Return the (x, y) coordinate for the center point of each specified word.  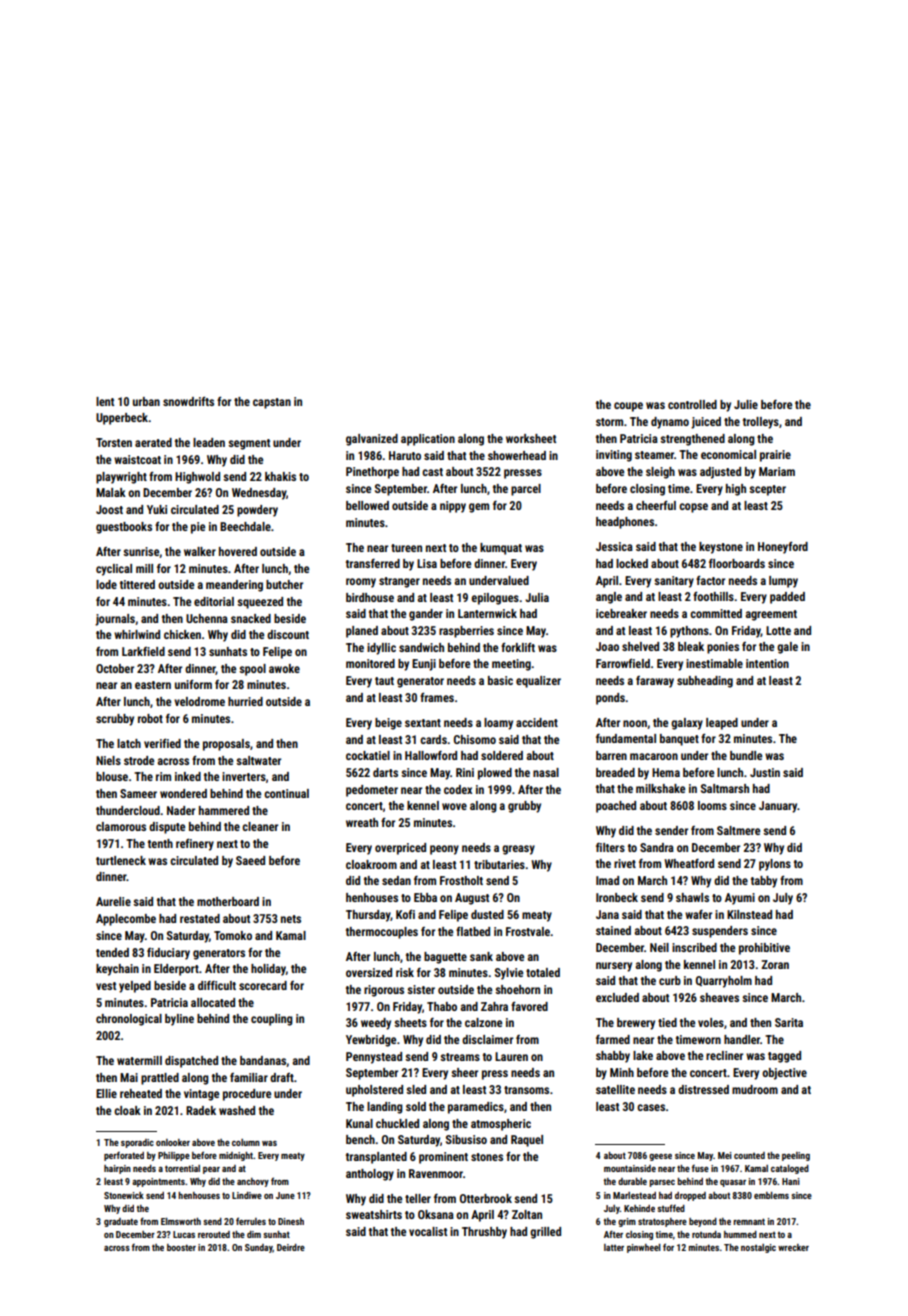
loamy (498, 724)
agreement (771, 615)
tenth (160, 843)
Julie (746, 404)
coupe (628, 407)
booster (181, 1247)
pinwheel (644, 1248)
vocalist (428, 1231)
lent (105, 401)
